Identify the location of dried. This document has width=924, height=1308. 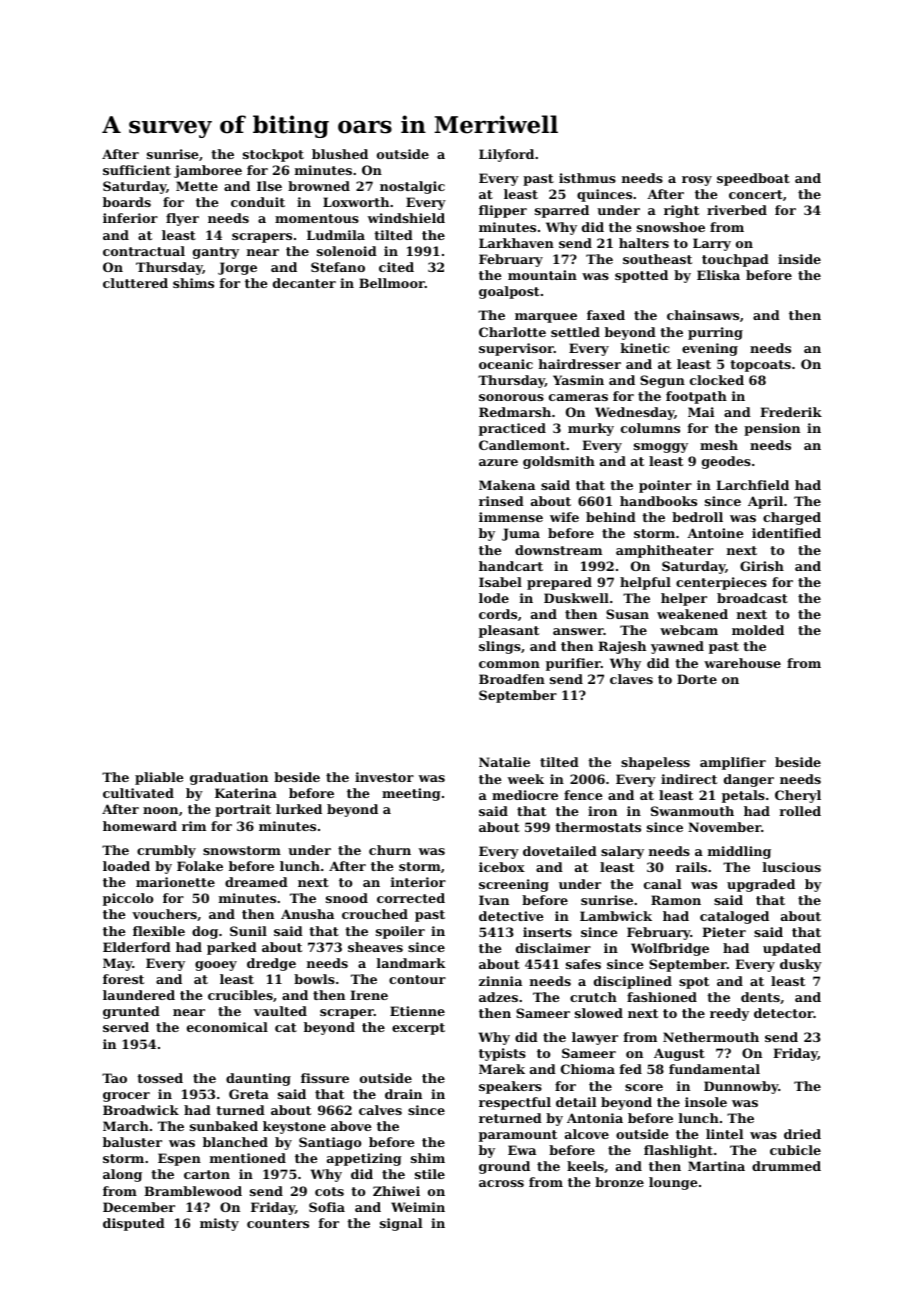
(802, 1134).
